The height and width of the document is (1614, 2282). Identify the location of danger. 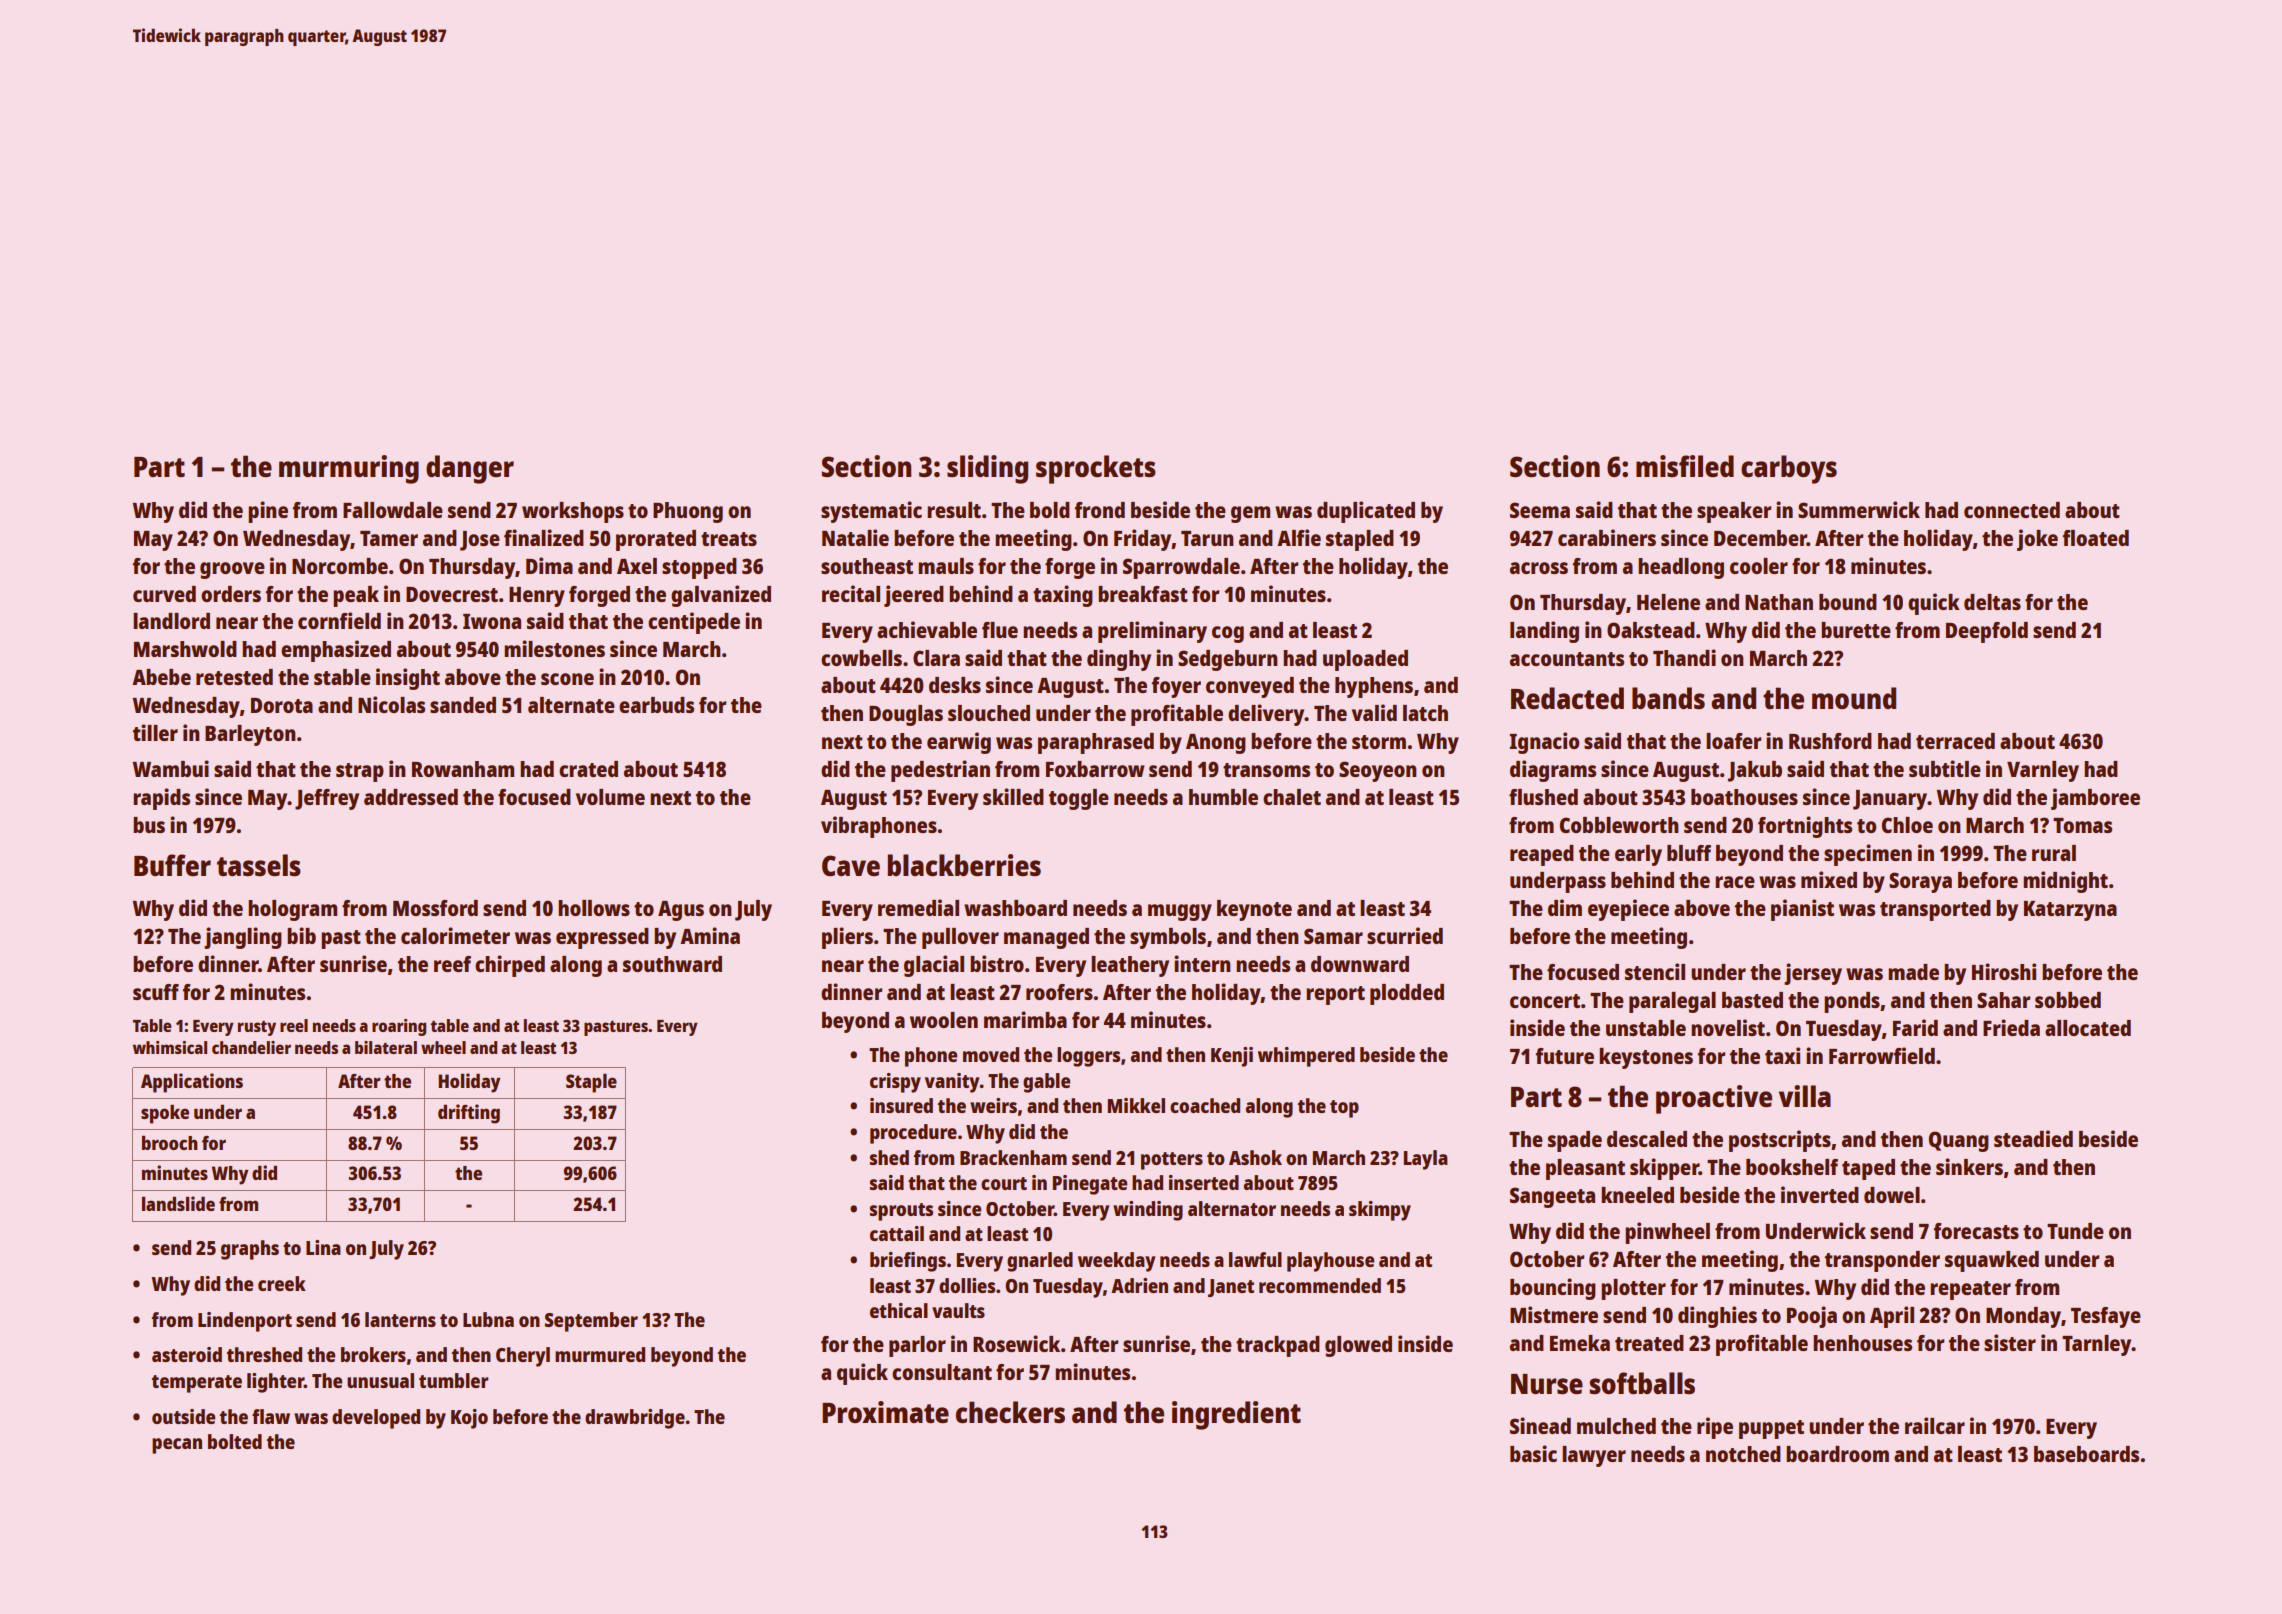
(470, 469).
